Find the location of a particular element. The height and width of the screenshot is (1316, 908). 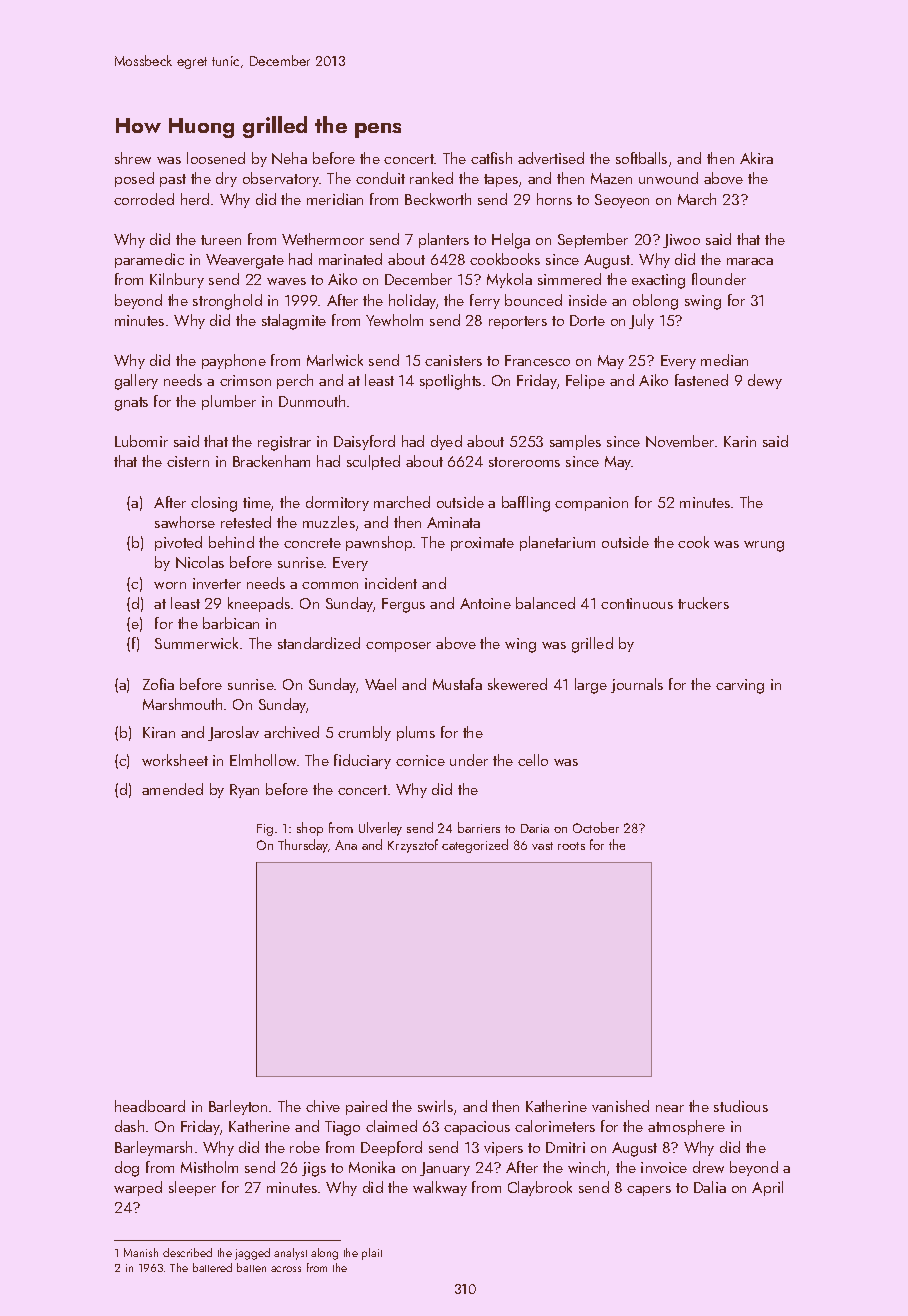

catfish is located at coordinates (491, 158).
